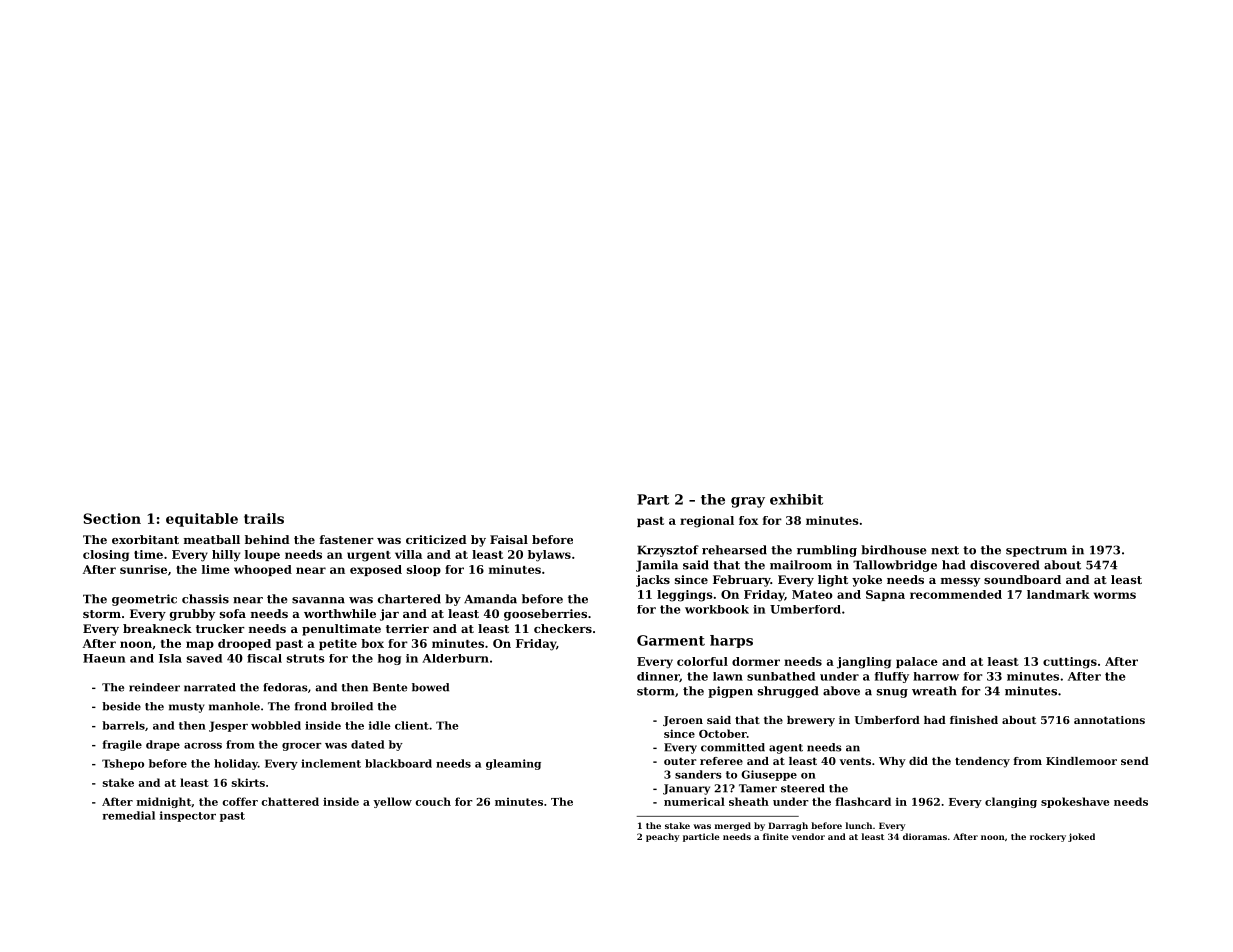  I want to click on chartered, so click(409, 599).
